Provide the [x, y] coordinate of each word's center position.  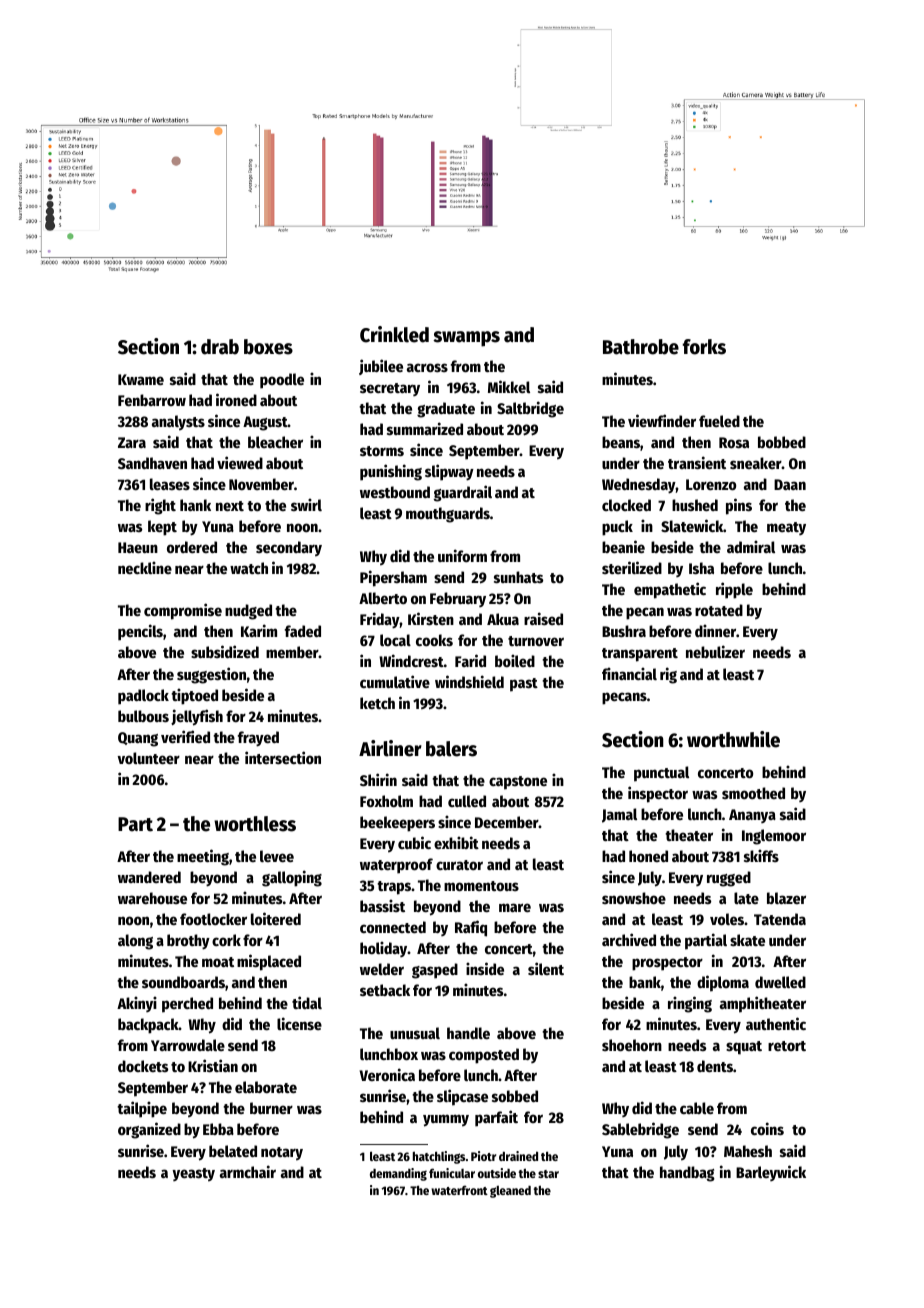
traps [394, 888]
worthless [255, 824]
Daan [790, 484]
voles [727, 919]
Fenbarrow [152, 400]
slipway [449, 472]
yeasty [193, 1175]
